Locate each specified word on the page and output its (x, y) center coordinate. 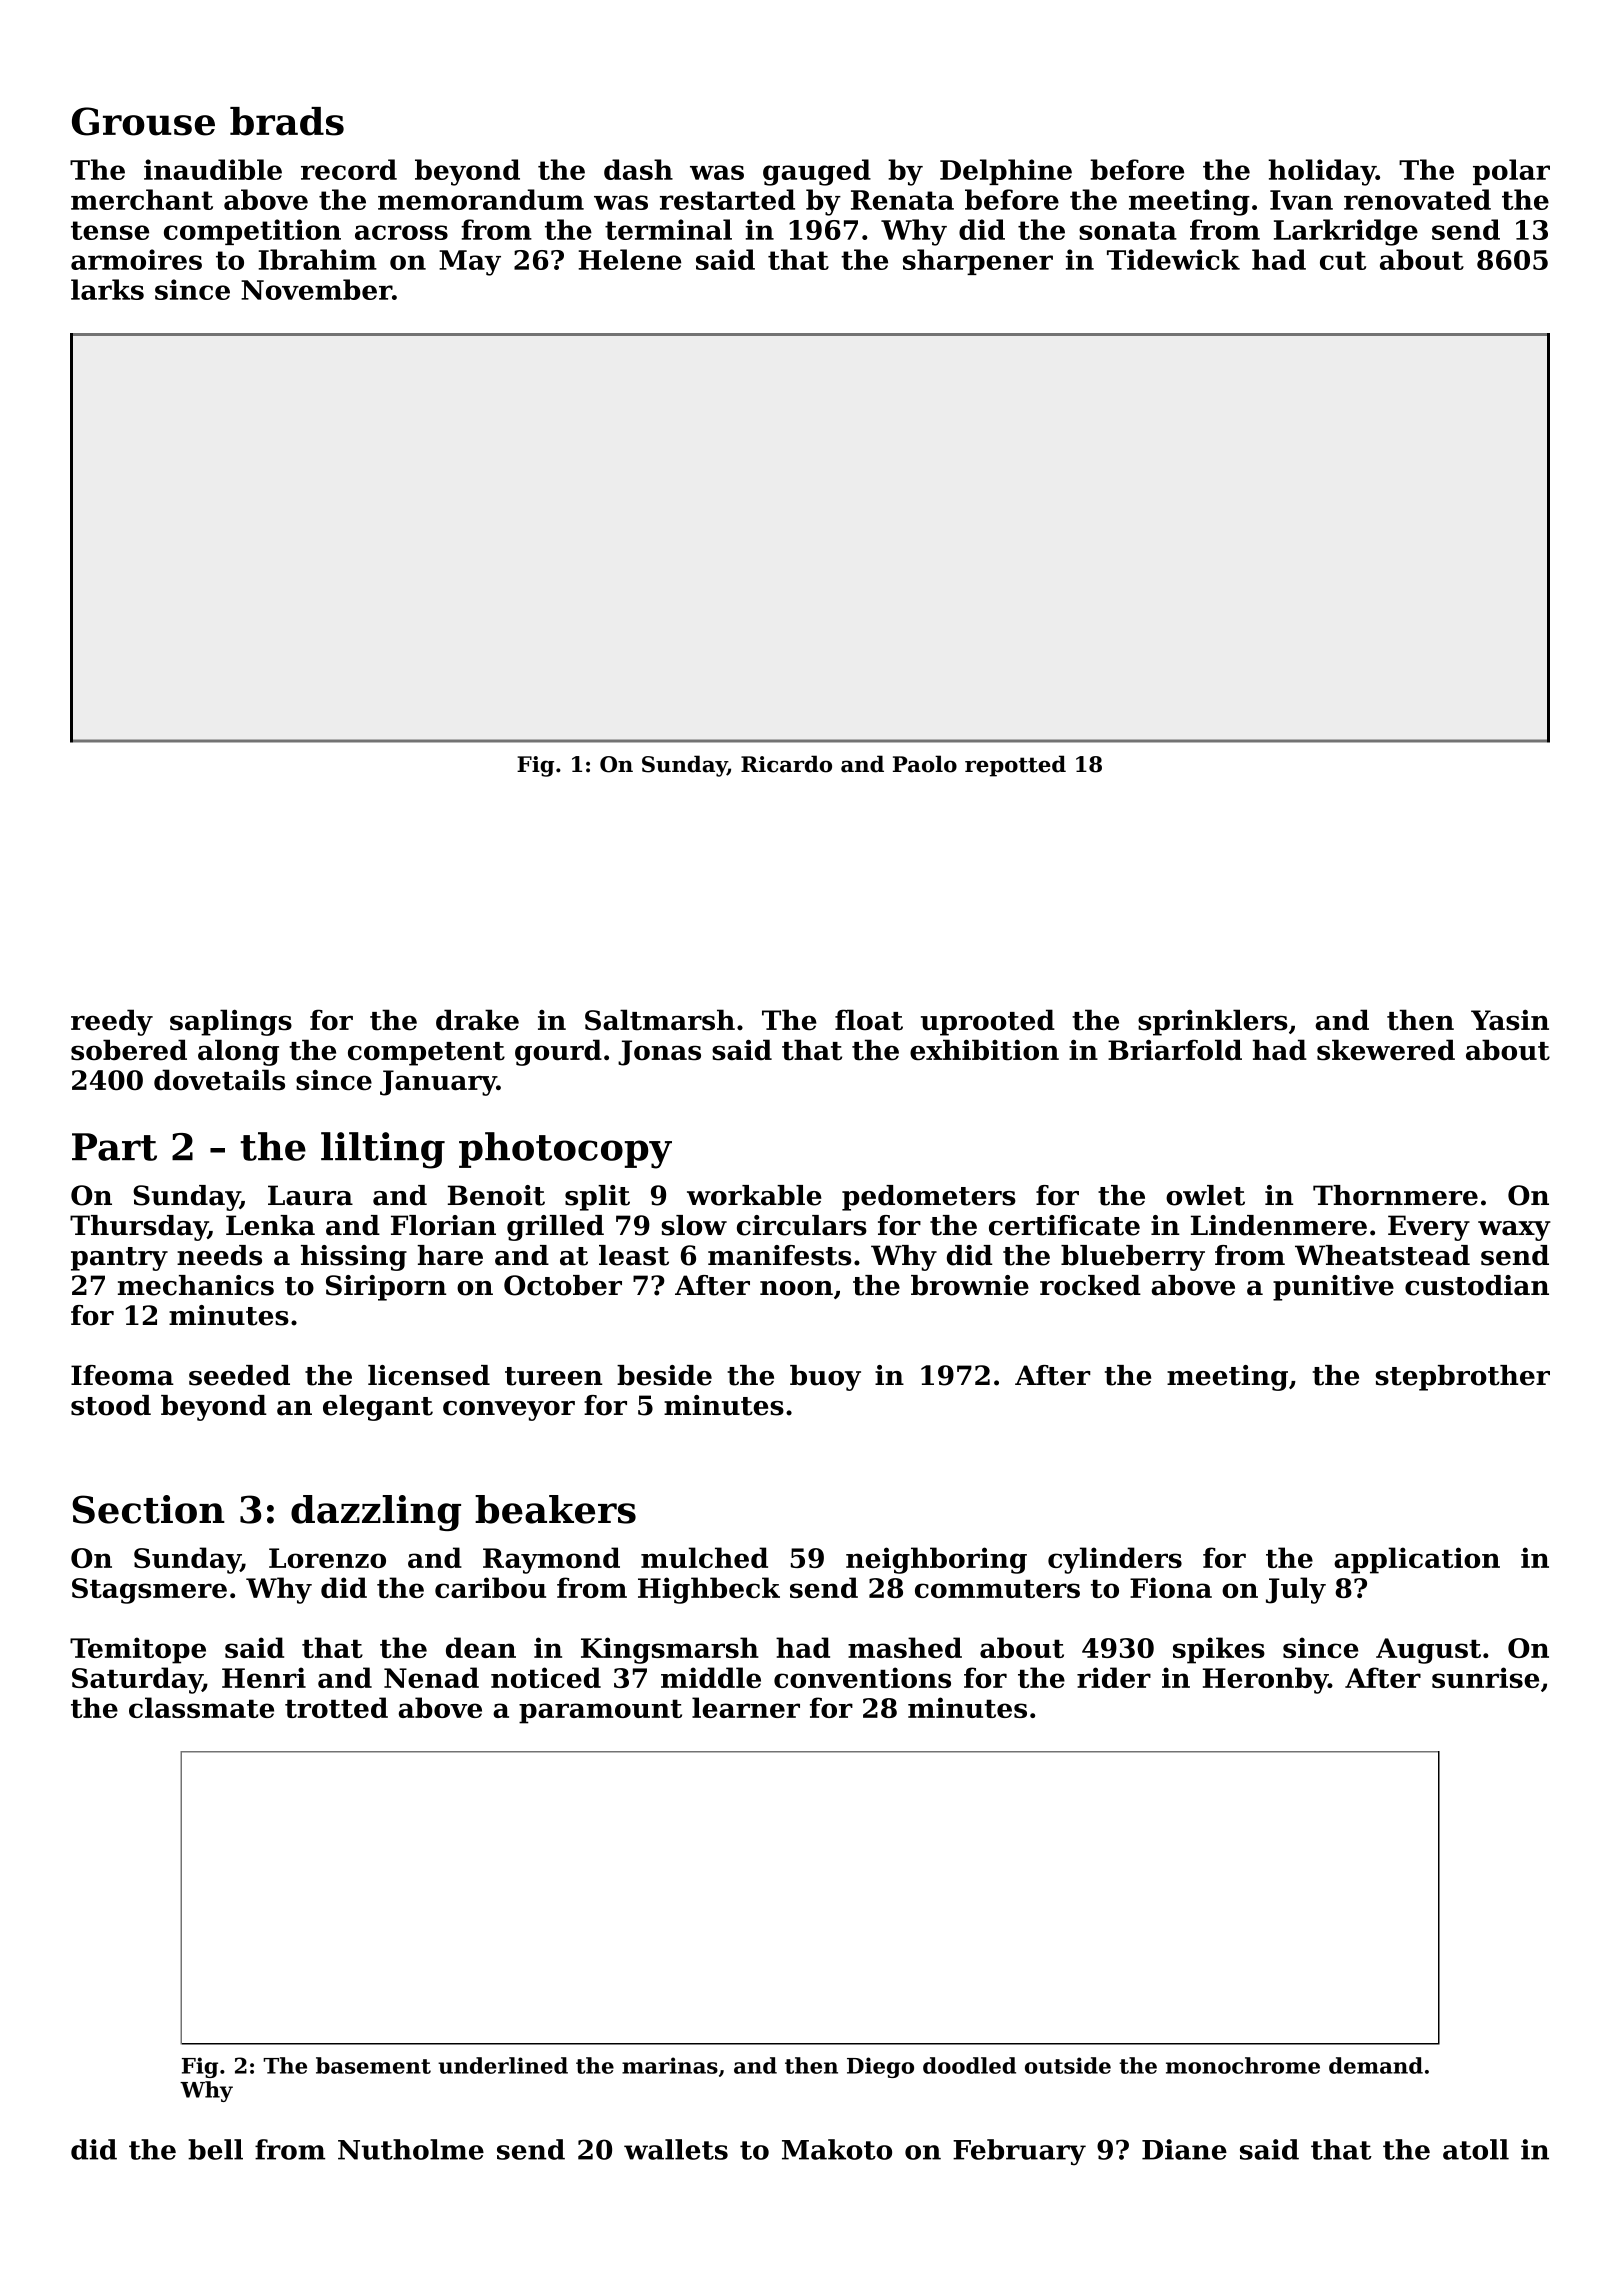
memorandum (481, 199)
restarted (727, 199)
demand (1376, 2065)
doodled (969, 2065)
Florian (443, 1225)
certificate (1064, 1225)
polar (1511, 172)
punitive (1333, 1288)
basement (373, 2065)
